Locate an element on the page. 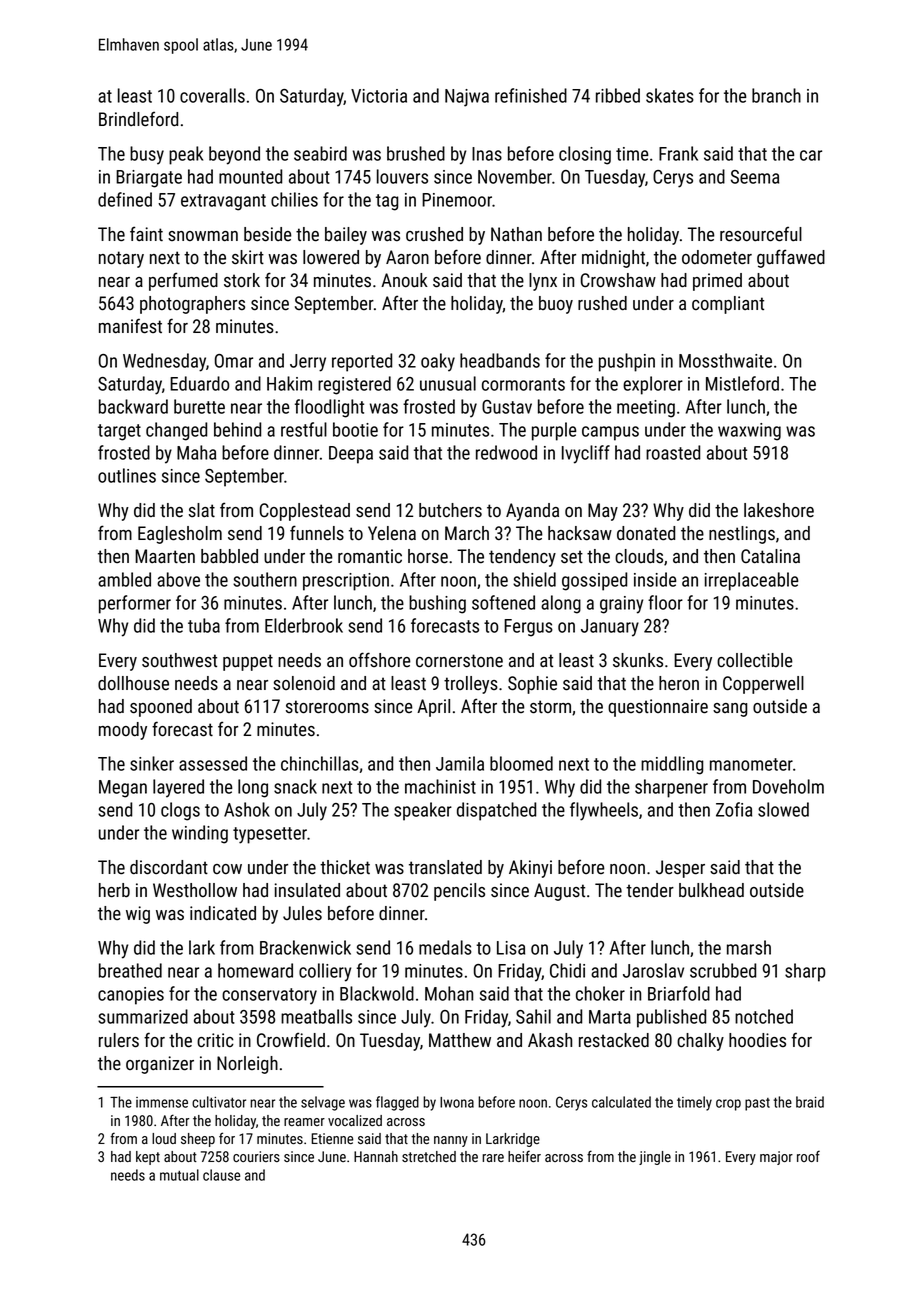 This image has width=924, height=1311. branch is located at coordinates (776, 95).
